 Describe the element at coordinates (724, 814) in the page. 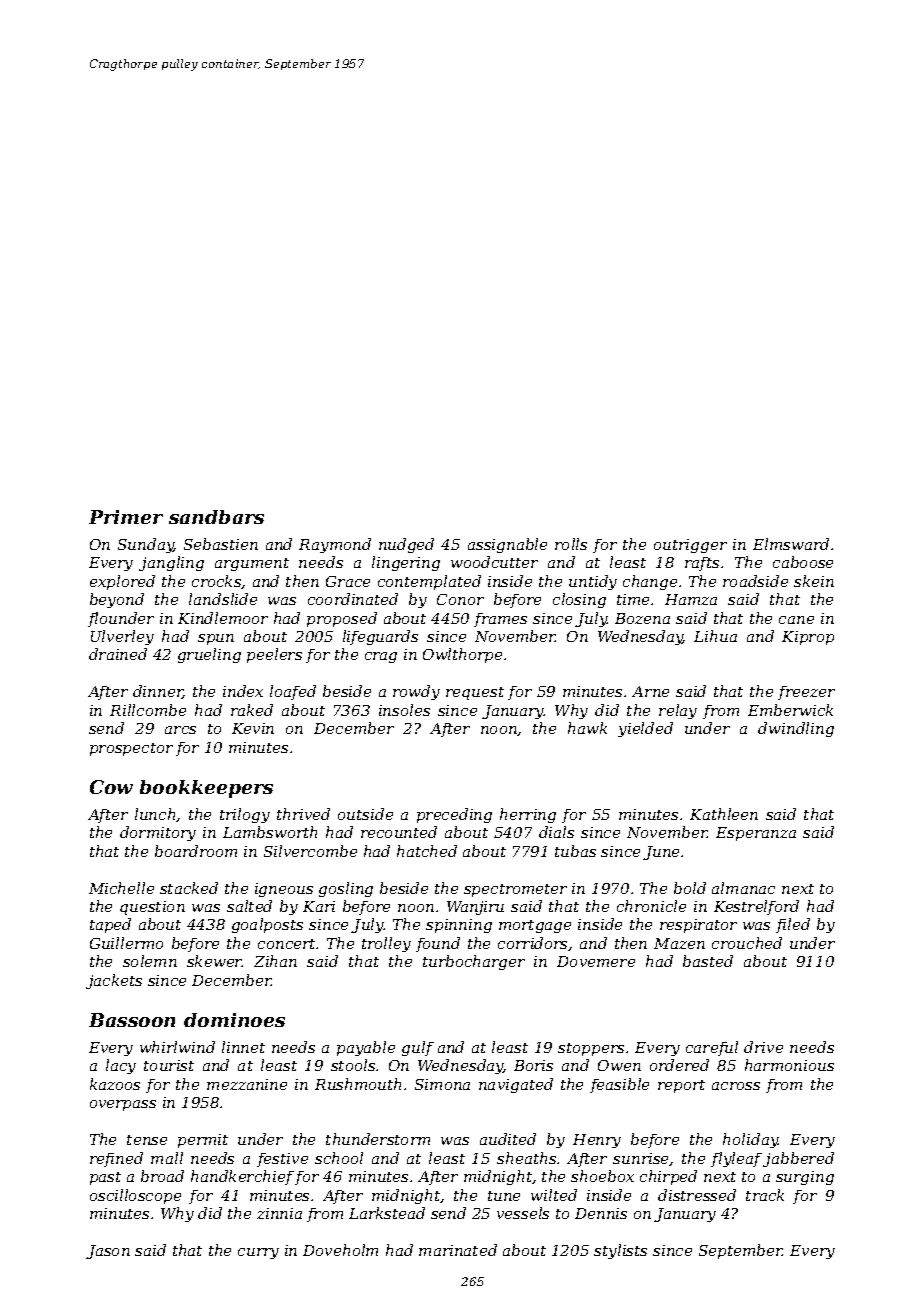

I see `Kathleen` at that location.
